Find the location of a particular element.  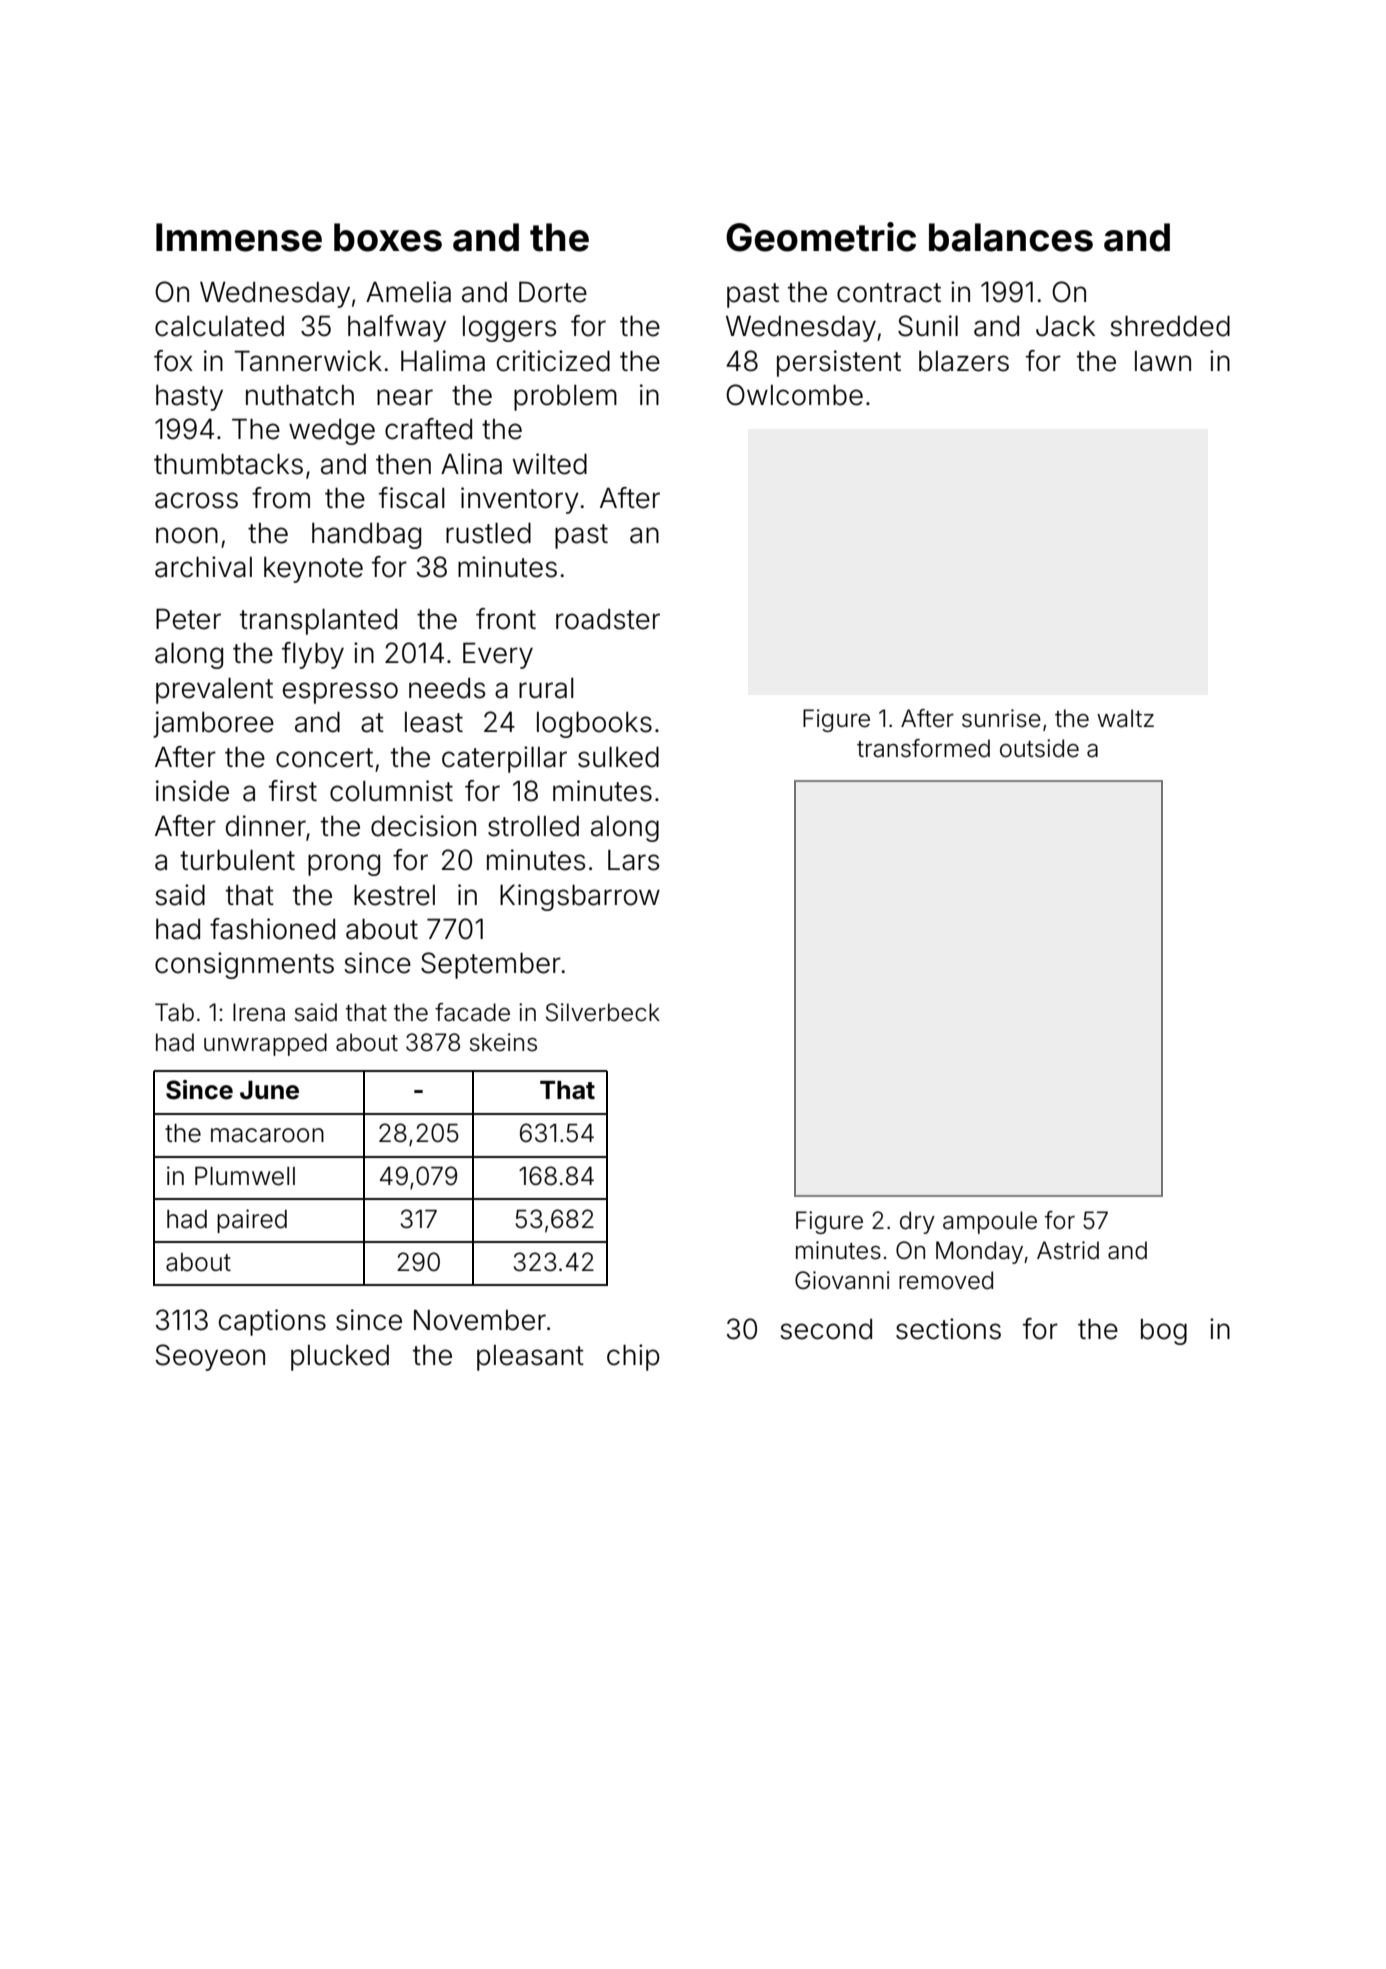

waltz is located at coordinates (1125, 718).
